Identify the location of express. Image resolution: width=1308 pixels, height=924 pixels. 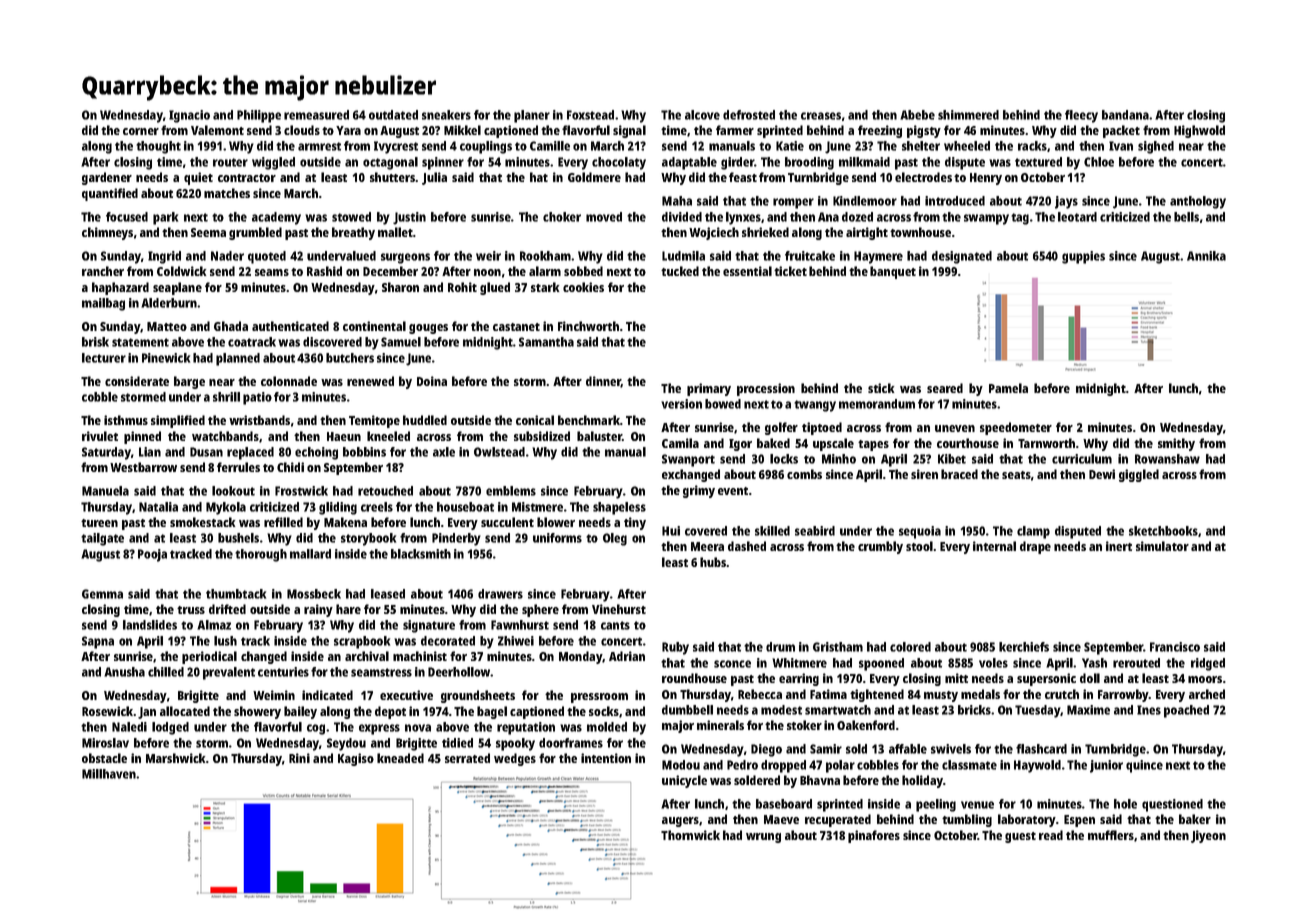
(379, 729).
